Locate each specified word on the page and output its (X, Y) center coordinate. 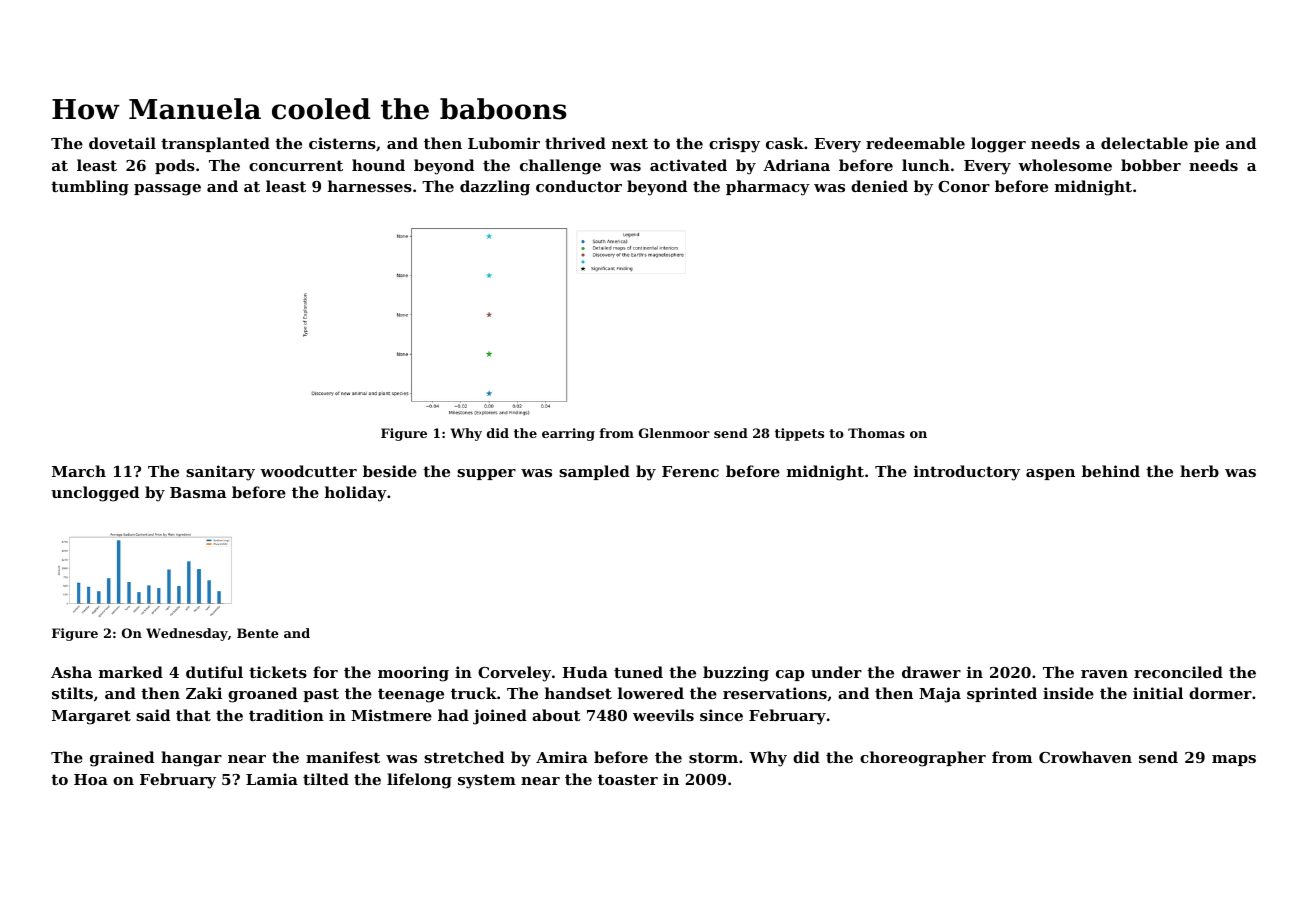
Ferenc (690, 471)
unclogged (95, 494)
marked (131, 672)
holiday (356, 494)
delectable (1144, 143)
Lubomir (504, 143)
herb (1199, 471)
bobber (1151, 165)
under (836, 672)
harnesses (370, 186)
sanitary (220, 473)
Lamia (272, 779)
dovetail (122, 143)
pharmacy (768, 188)
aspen (1050, 474)
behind (1111, 471)
